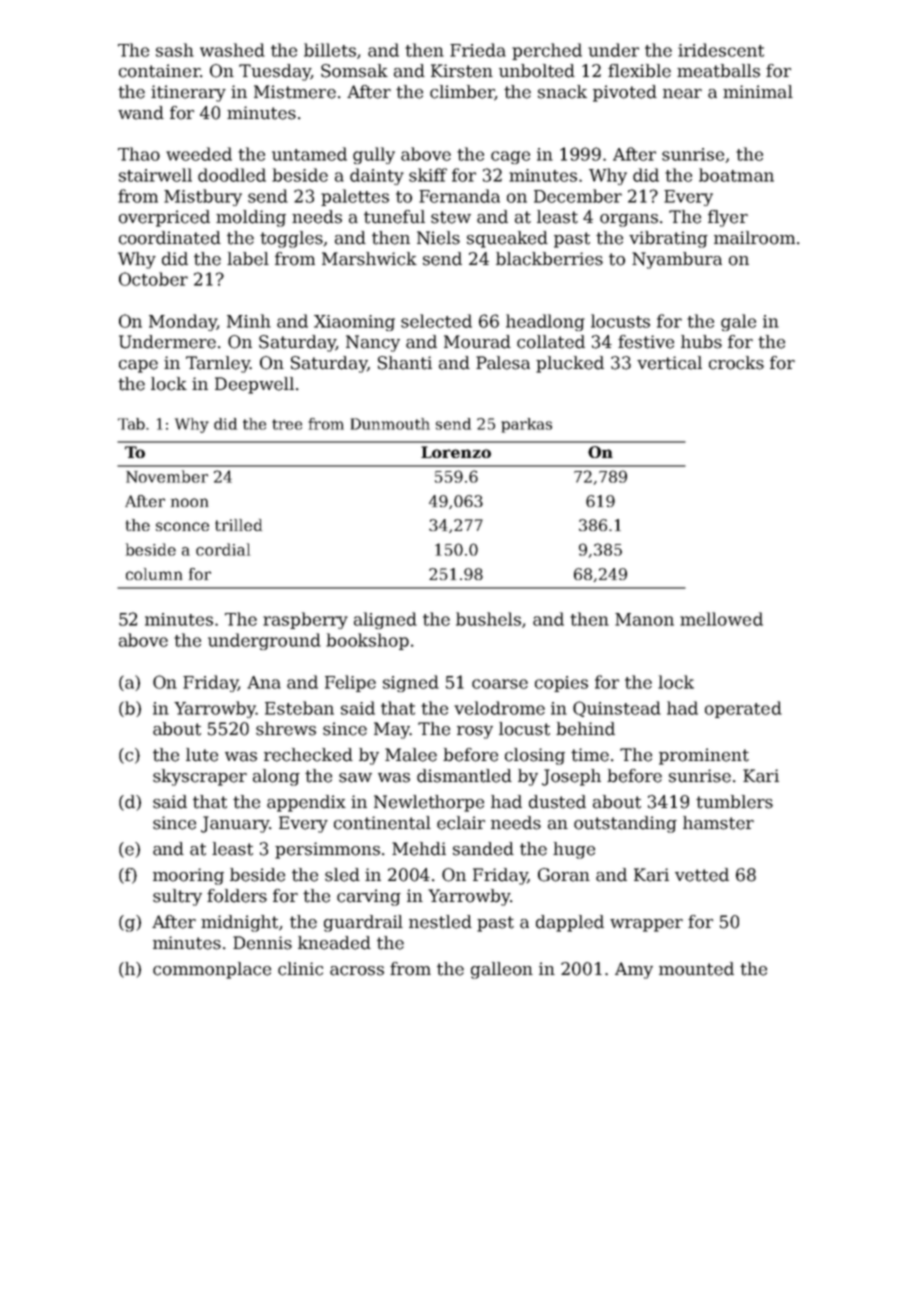 This page has width=924, height=1308. Describe the element at coordinates (721, 619) in the page. I see `mellowed` at that location.
